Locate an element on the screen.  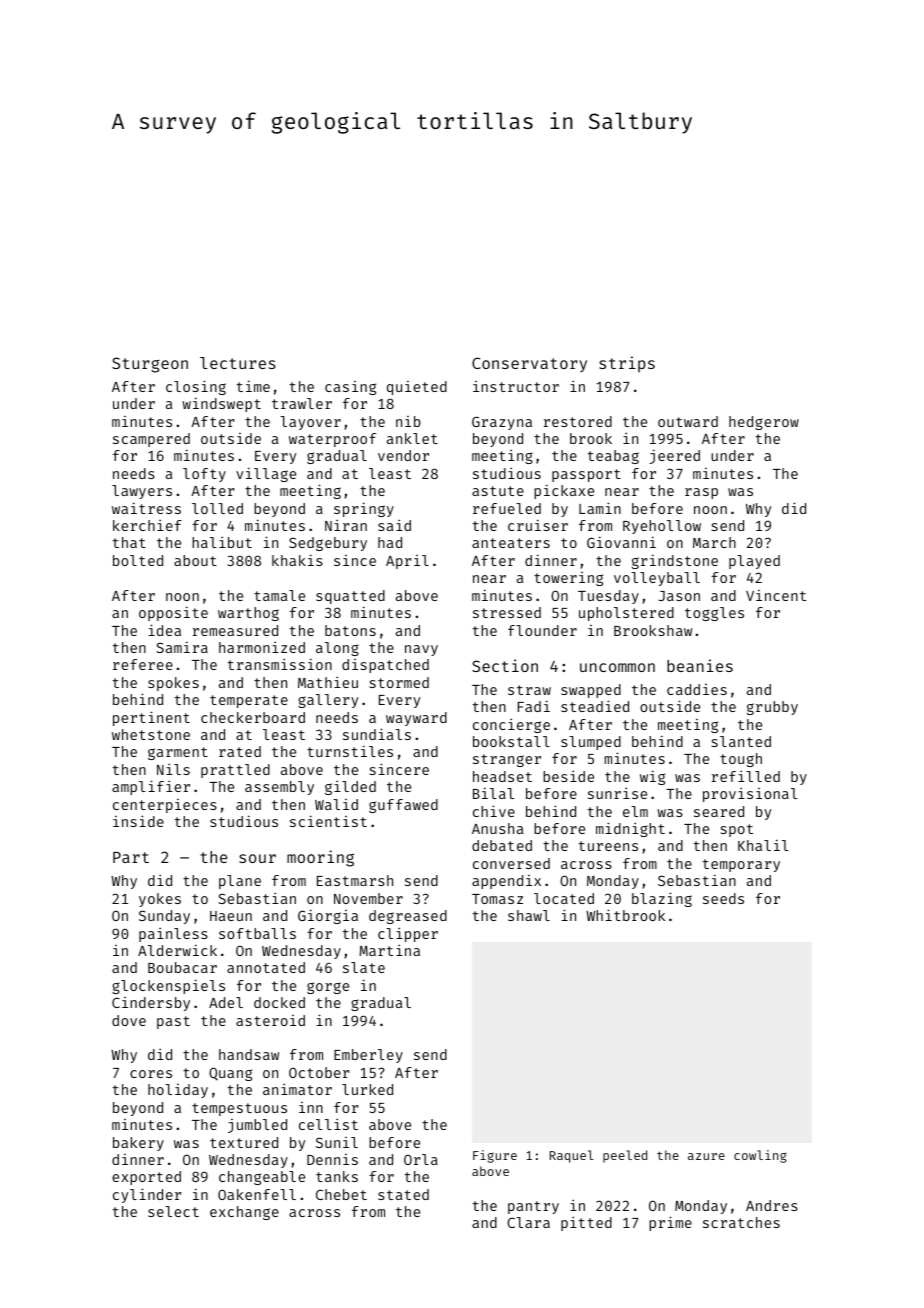
bookstall is located at coordinates (511, 741).
